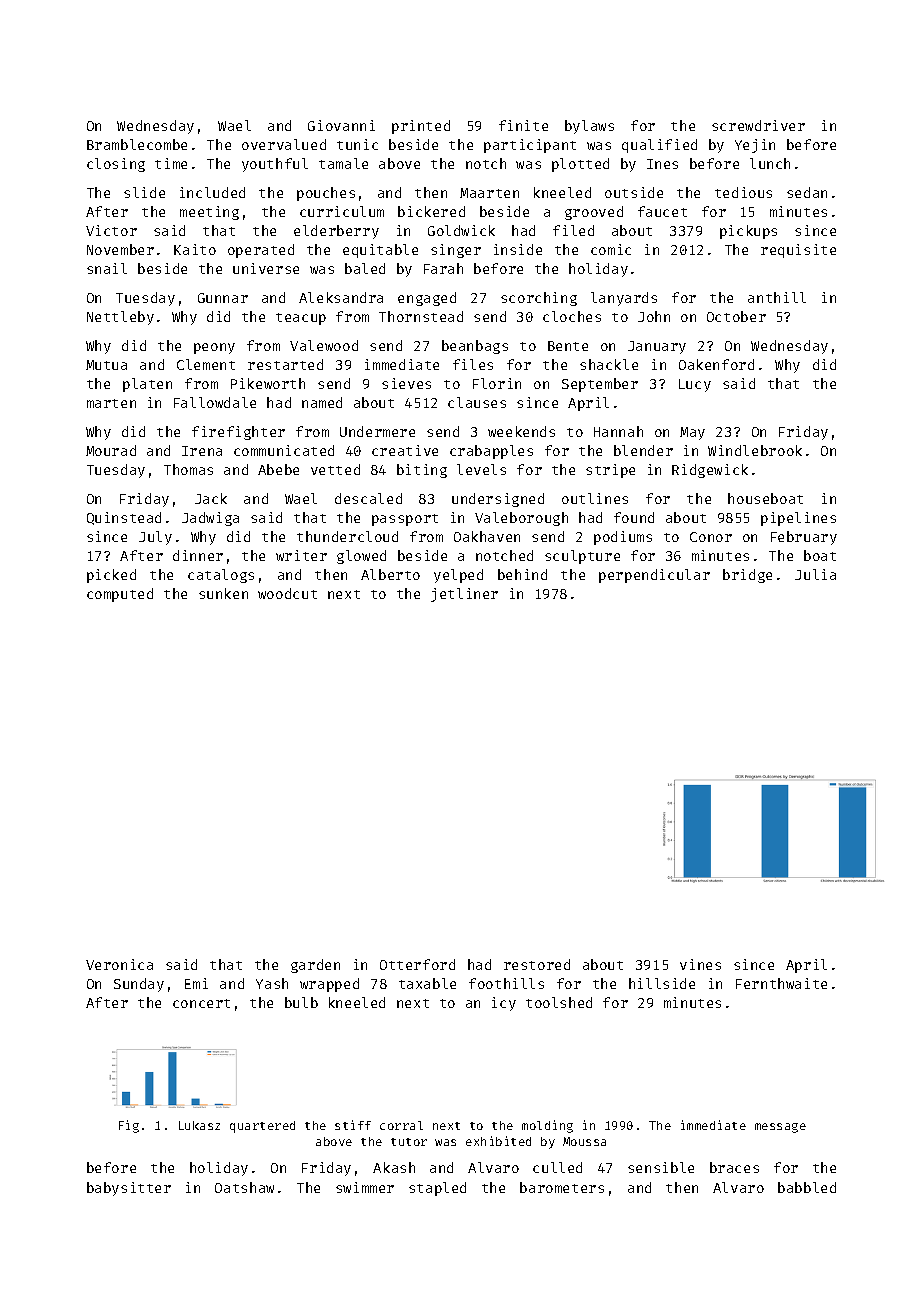  I want to click on equitable, so click(380, 251).
